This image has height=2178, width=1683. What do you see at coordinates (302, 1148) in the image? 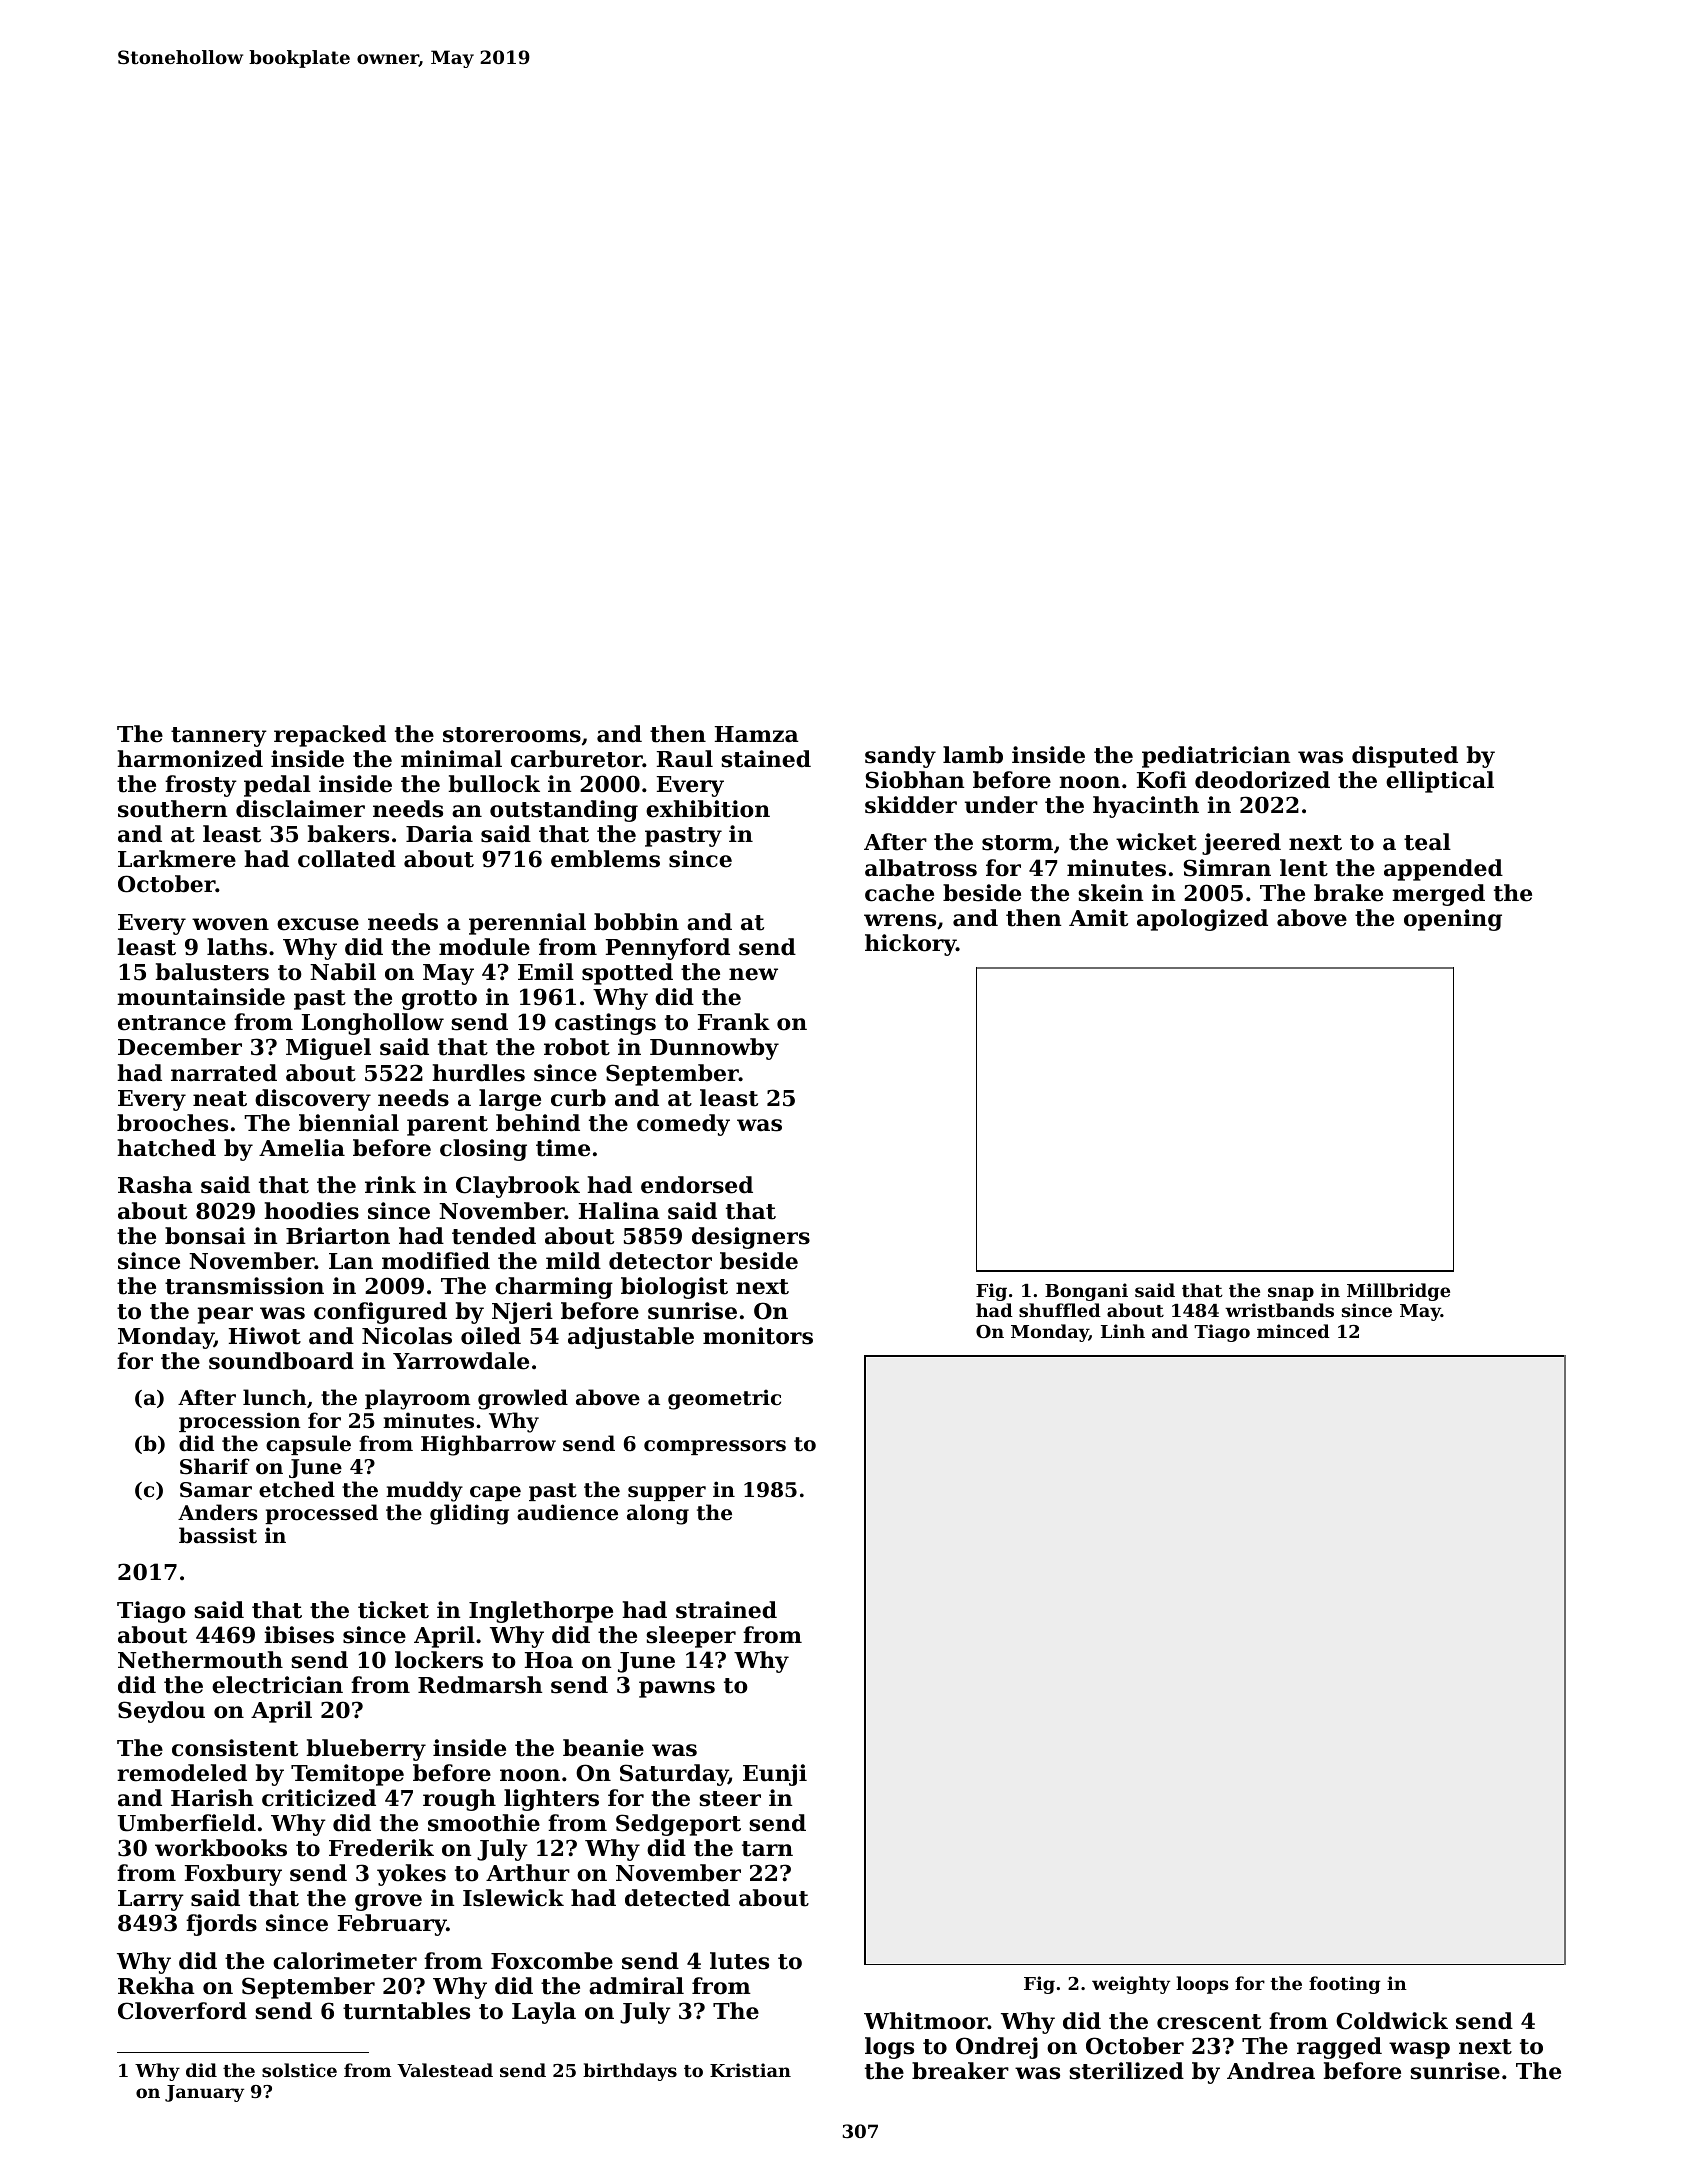
I see `Amelia` at bounding box center [302, 1148].
